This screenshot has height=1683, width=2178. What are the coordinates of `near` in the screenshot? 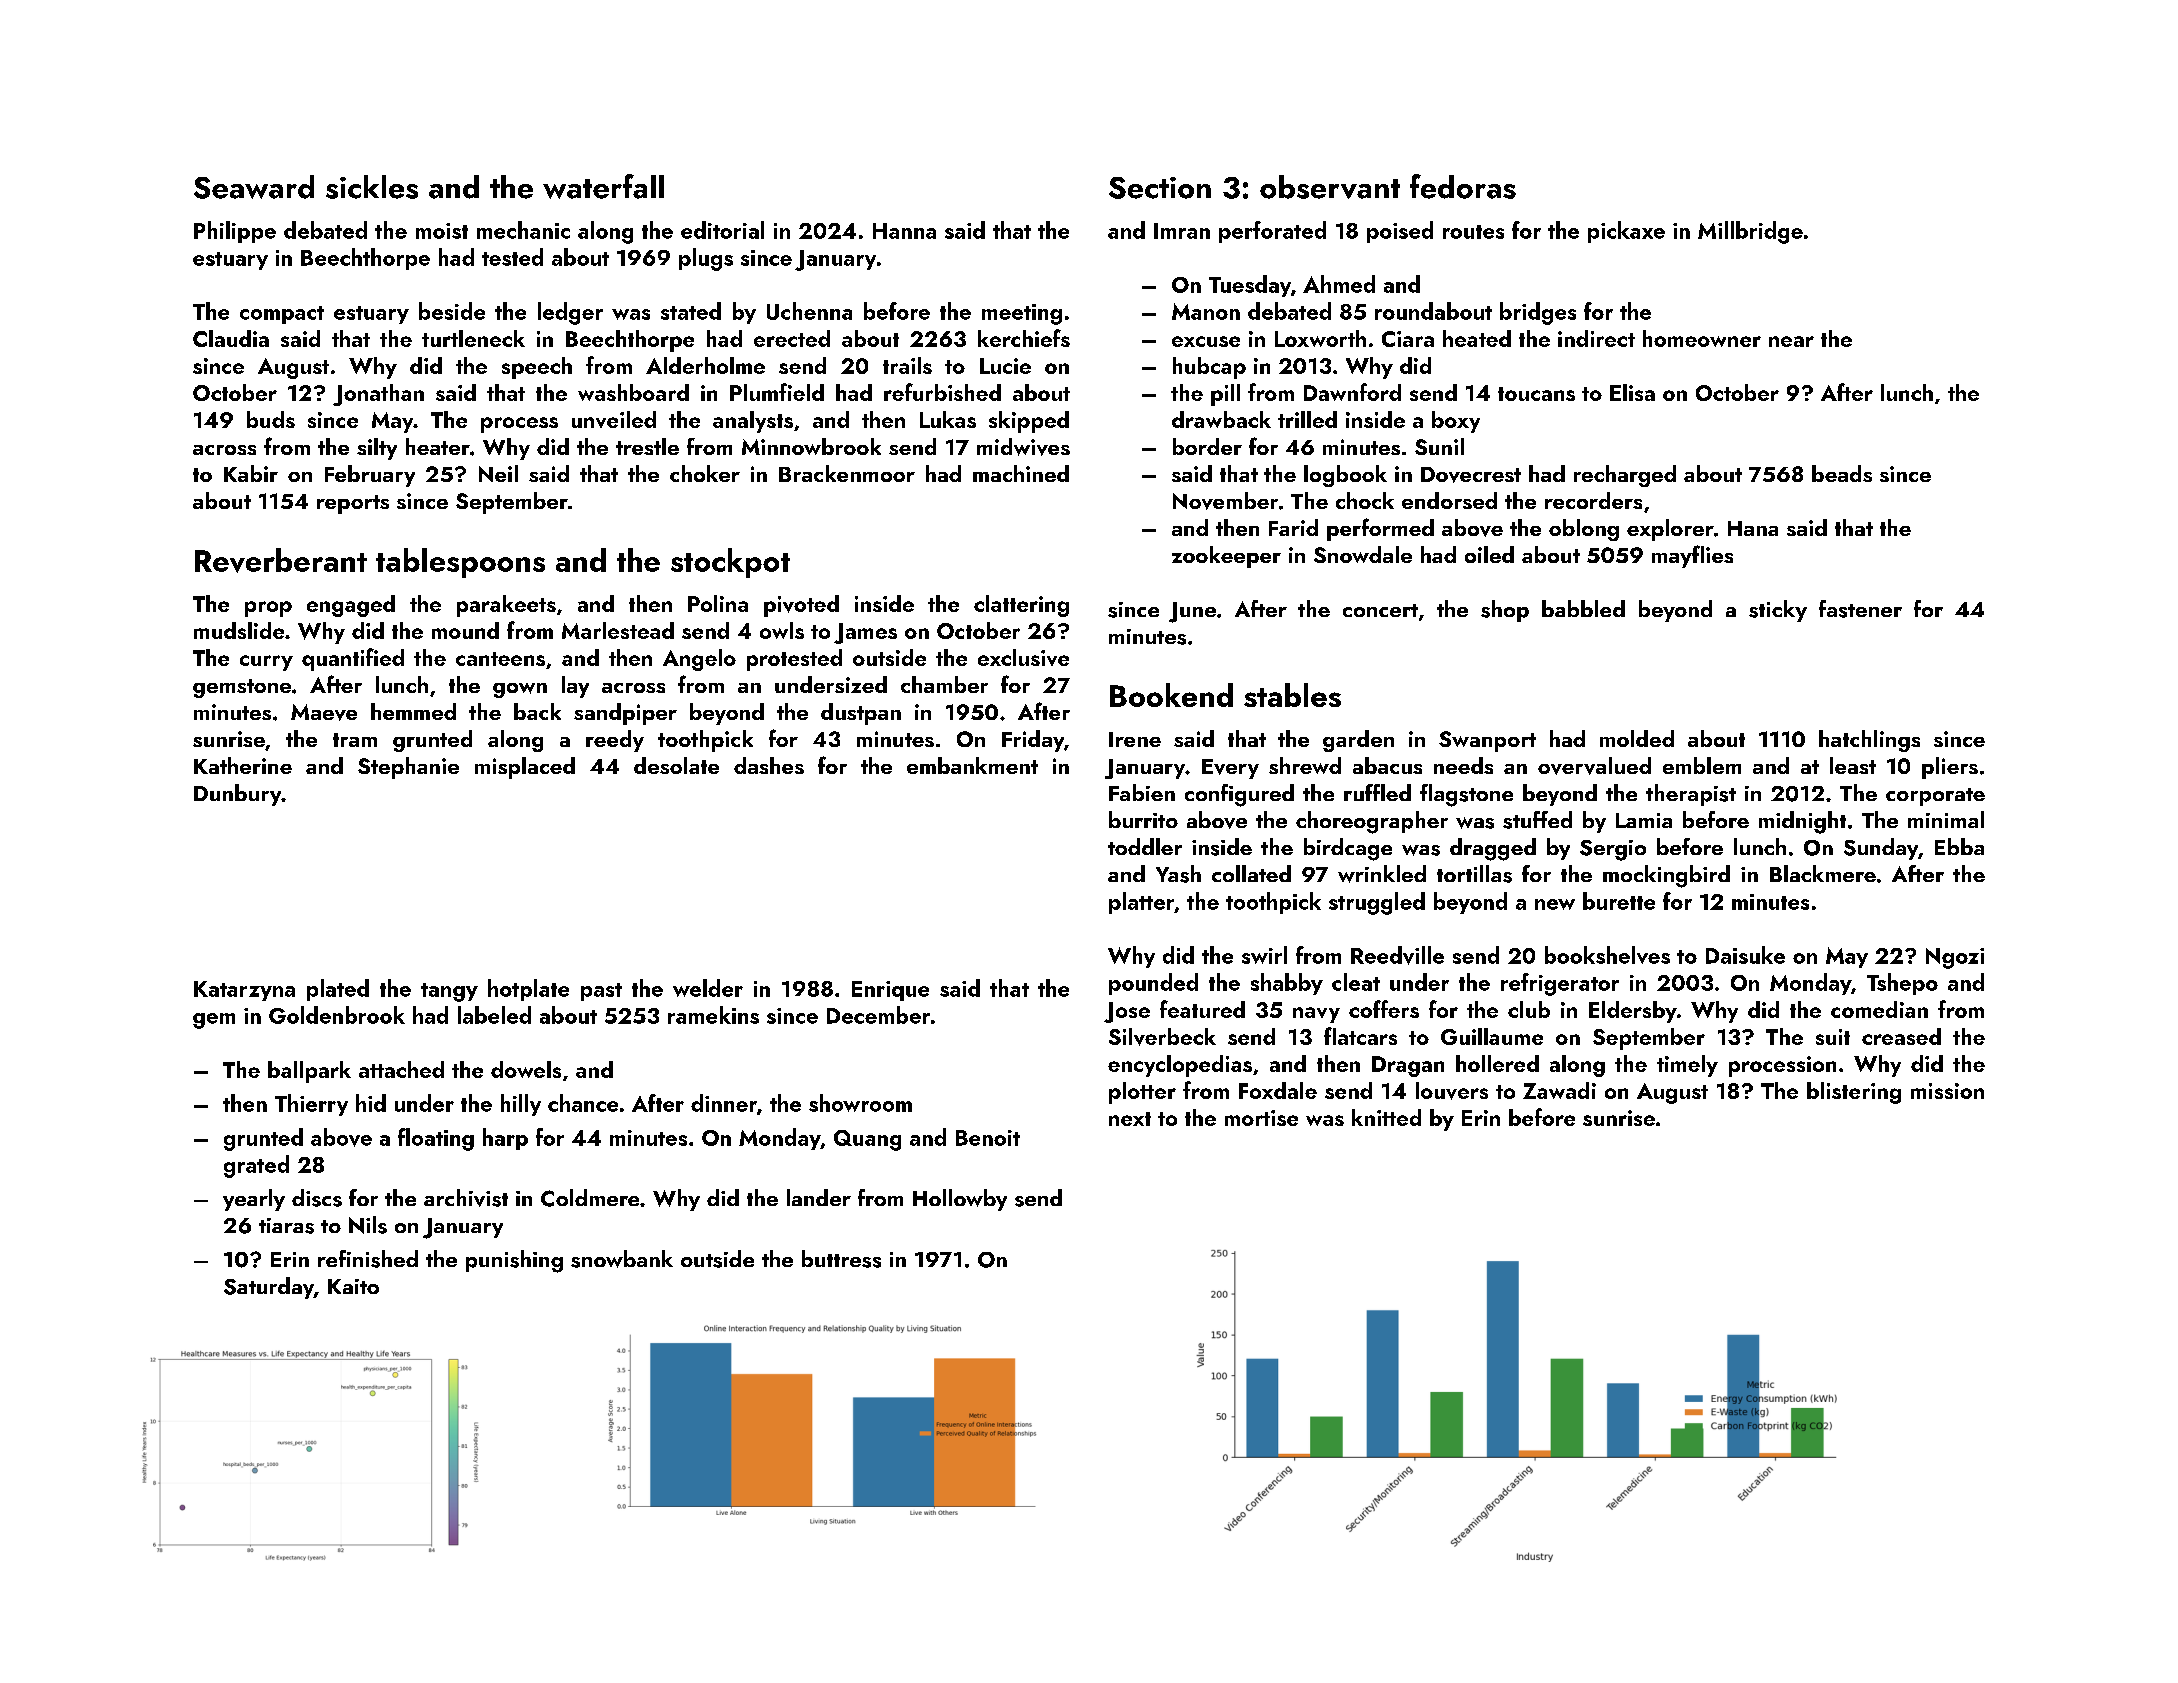 It's located at (1791, 341).
